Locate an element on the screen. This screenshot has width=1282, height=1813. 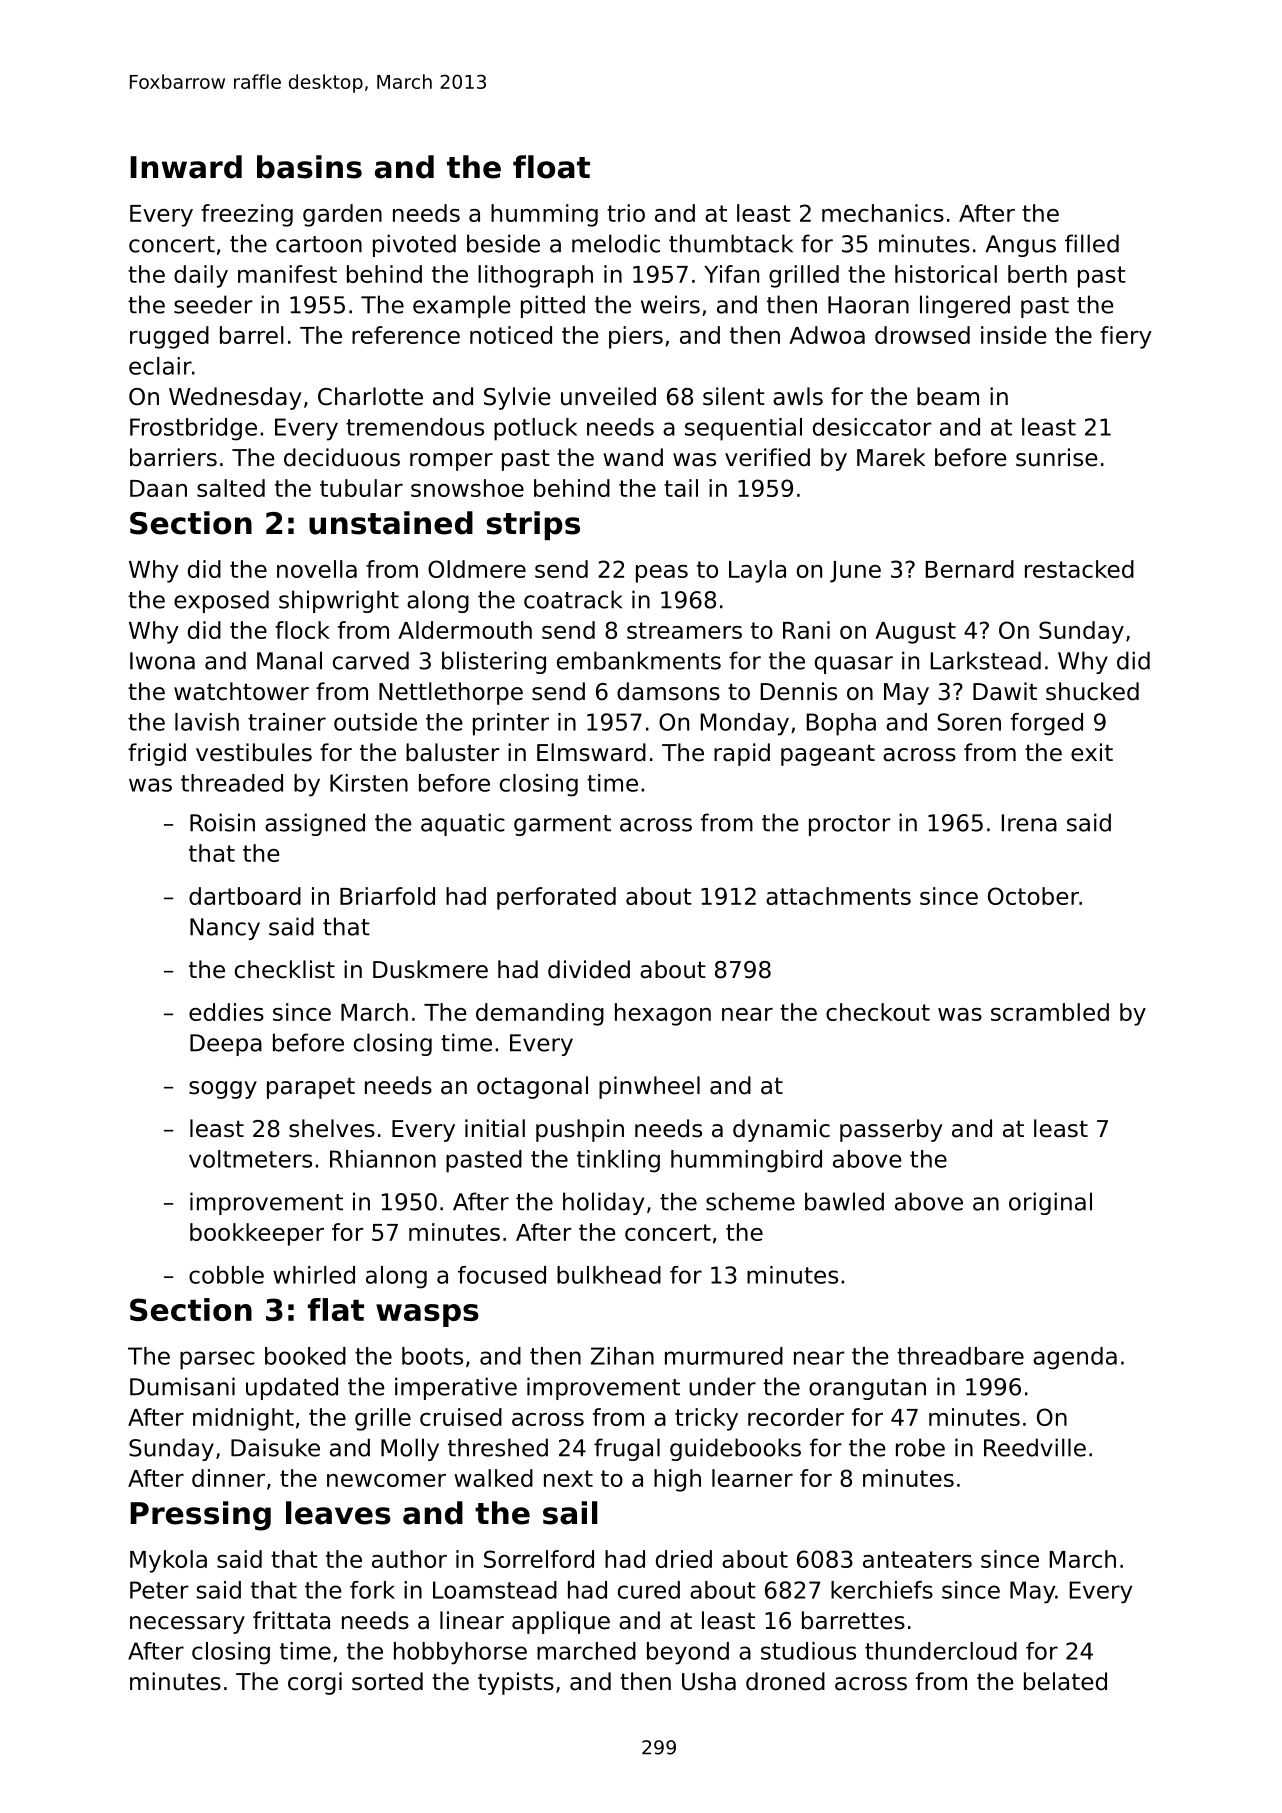
sequential is located at coordinates (743, 429).
